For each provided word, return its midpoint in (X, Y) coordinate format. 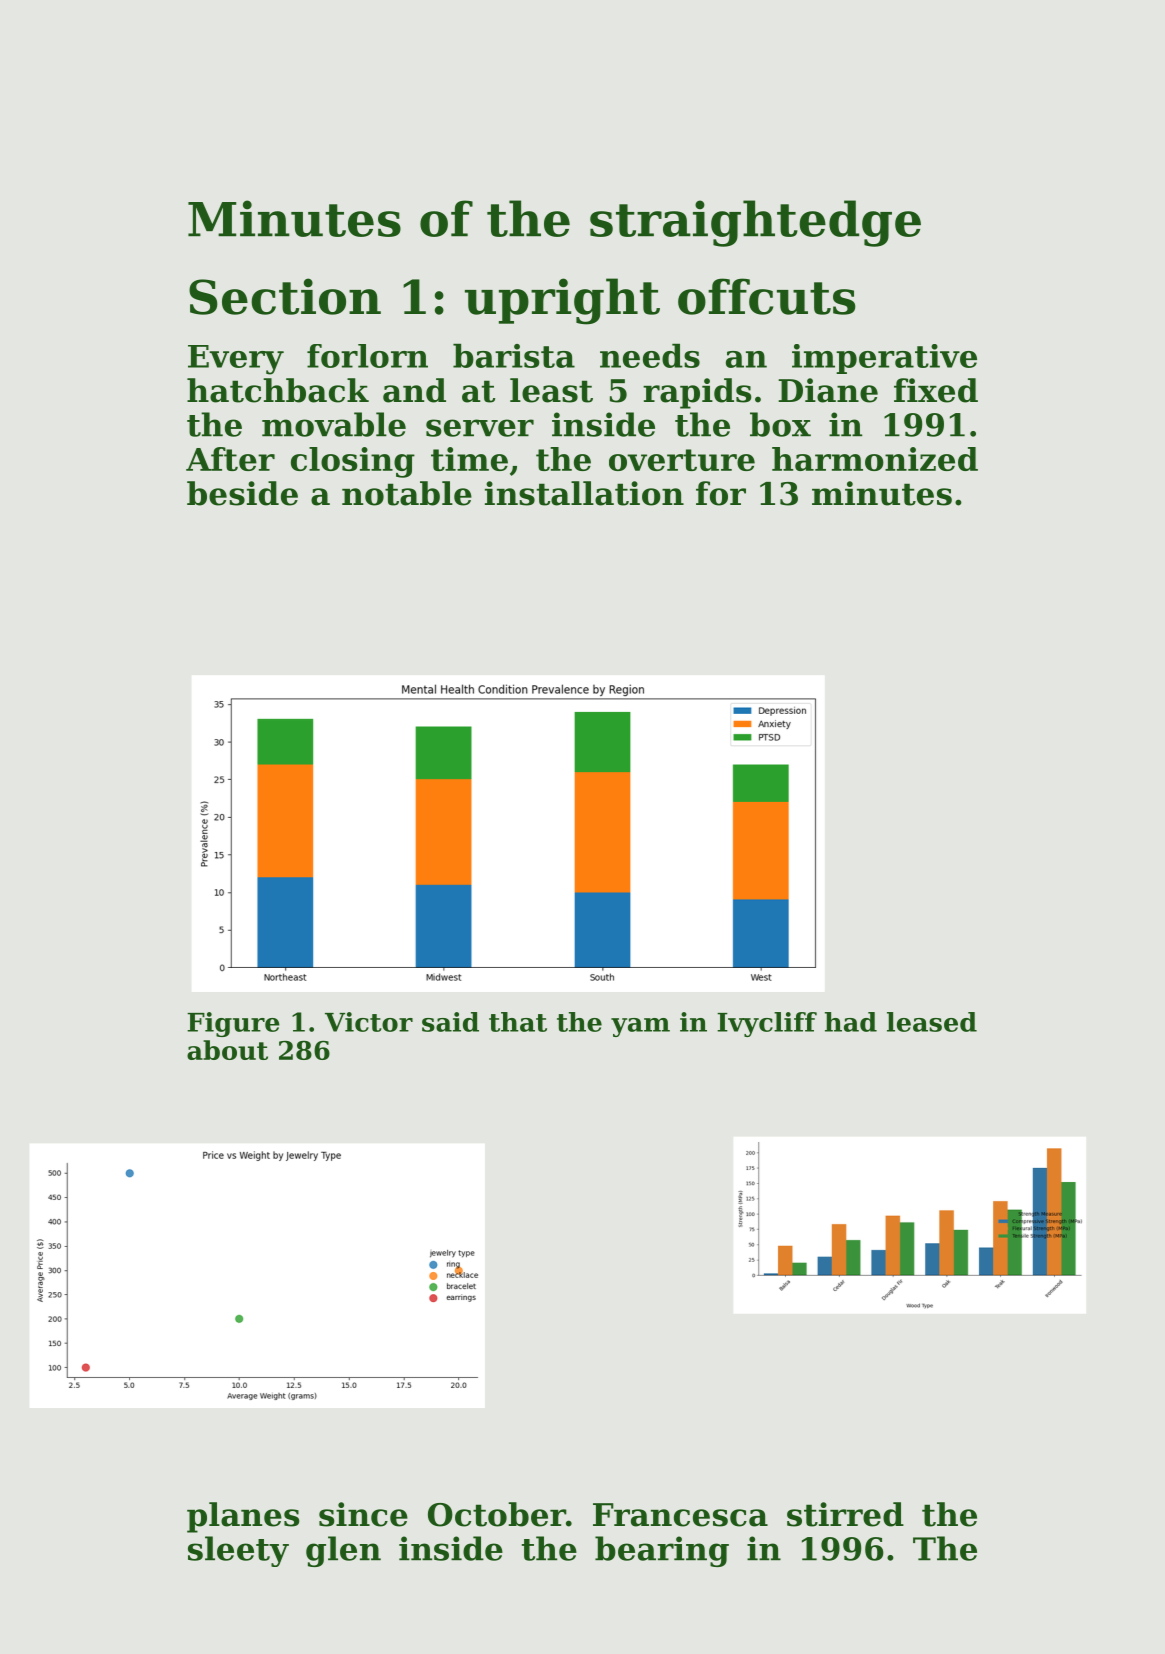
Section (285, 296)
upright (562, 301)
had (851, 1022)
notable (407, 493)
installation (584, 493)
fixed (936, 390)
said (450, 1022)
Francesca (680, 1515)
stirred (845, 1514)
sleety (238, 1551)
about (227, 1050)
